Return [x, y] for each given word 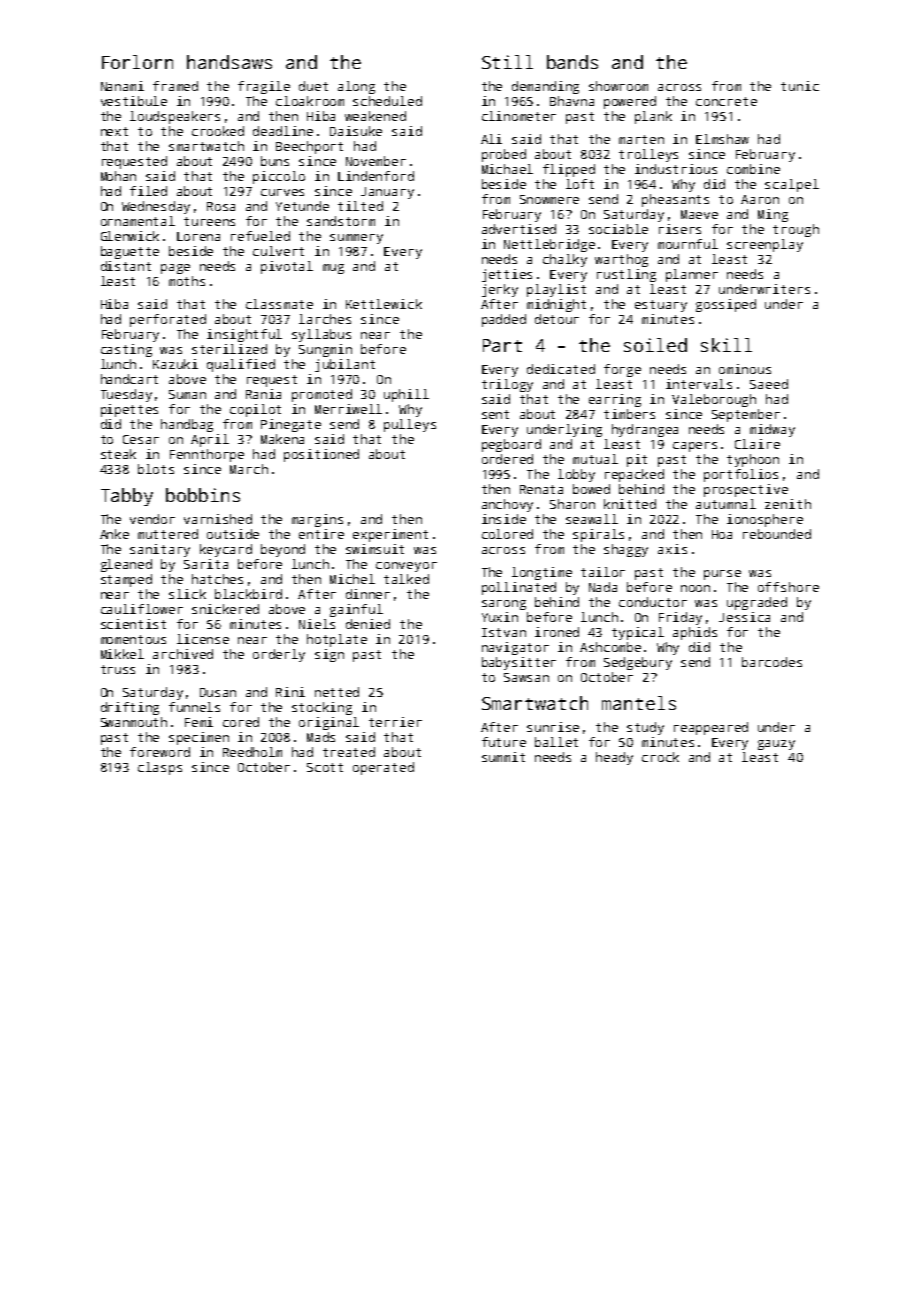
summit [503, 757]
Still [507, 62]
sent [495, 414]
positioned [321, 455]
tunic [800, 86]
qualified [241, 365]
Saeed [769, 384]
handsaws [229, 62]
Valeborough [714, 400]
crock [660, 757]
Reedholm [252, 752]
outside [233, 534]
